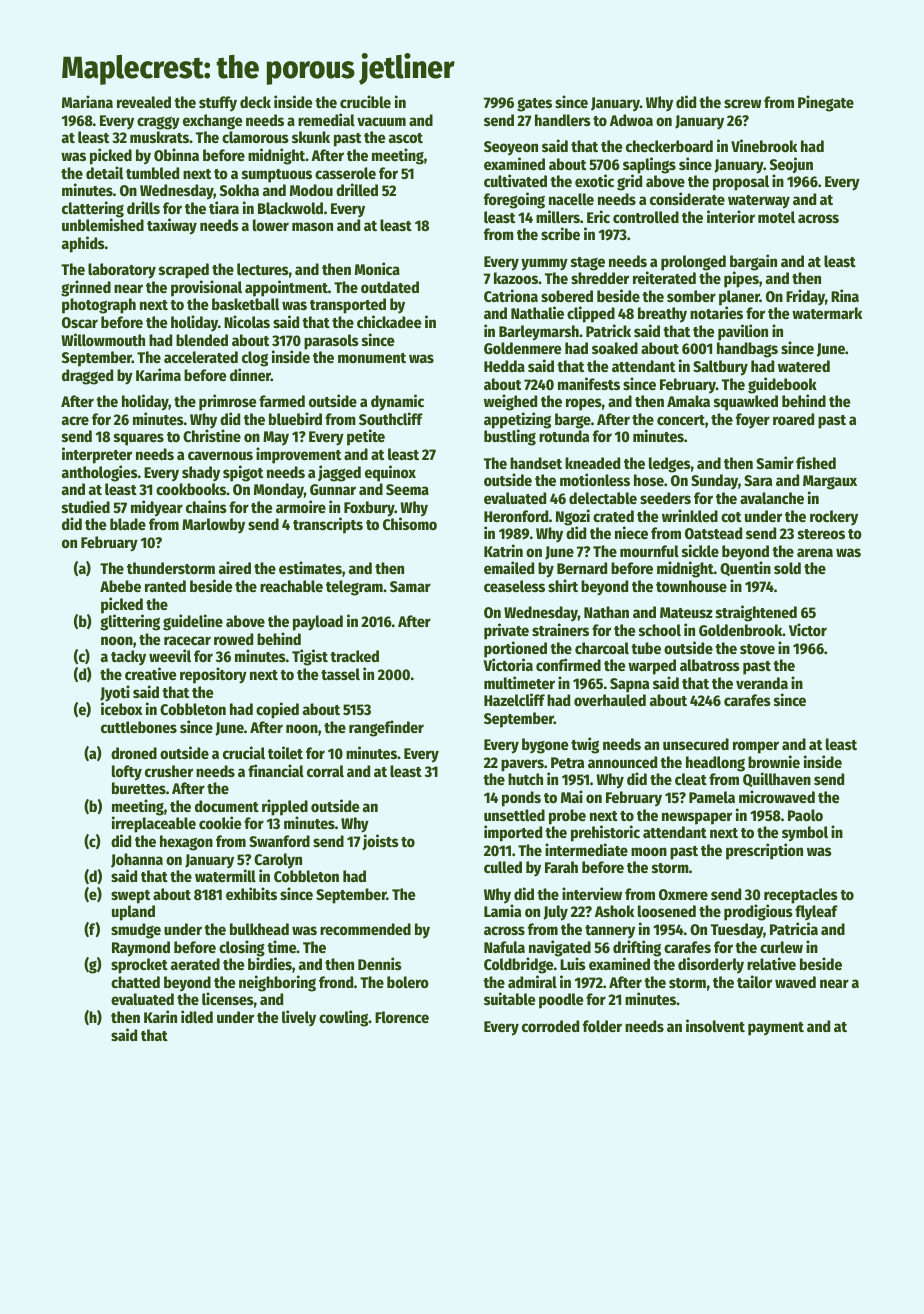  Describe the element at coordinates (516, 516) in the page. I see `Heronford` at that location.
